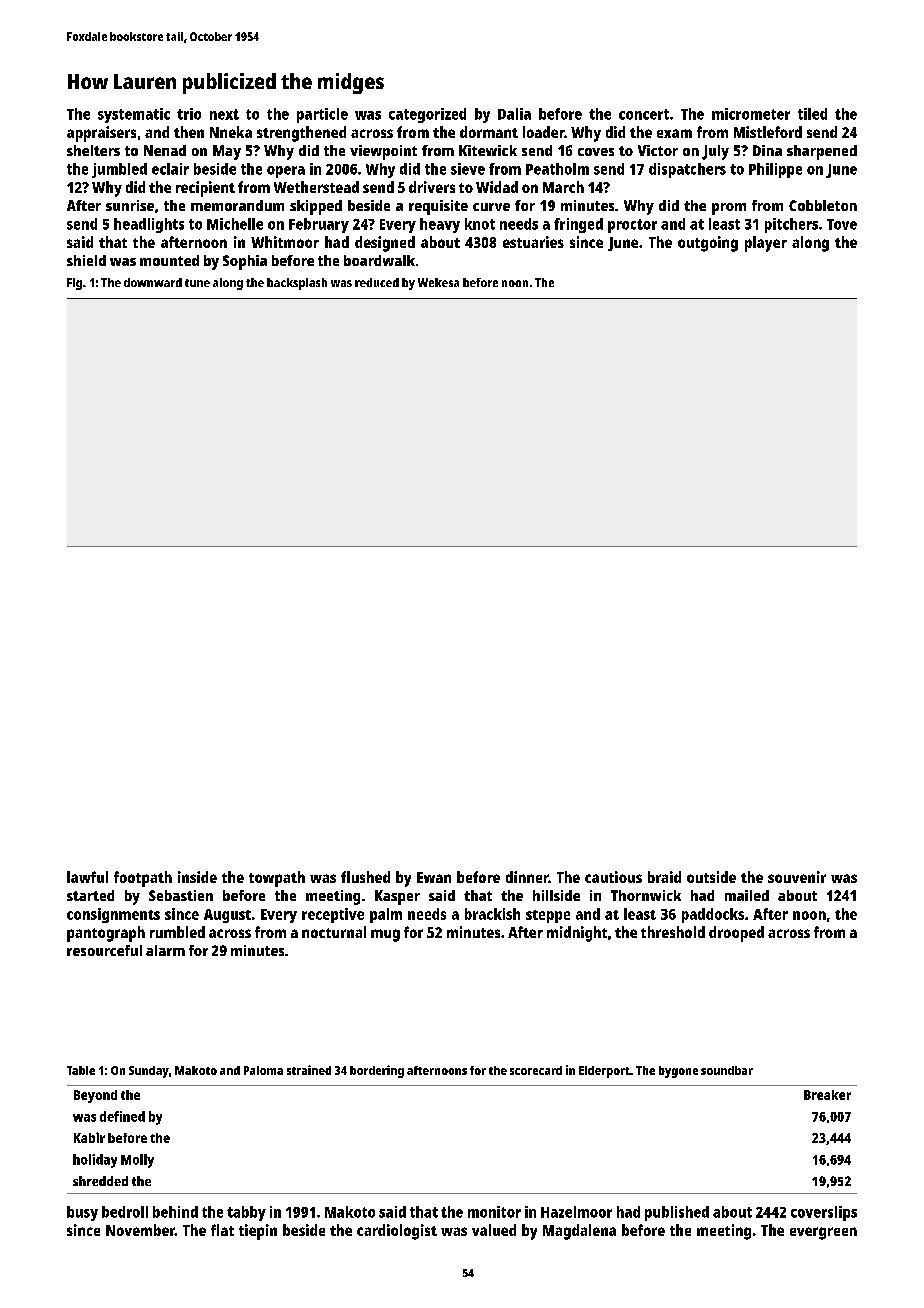 Image resolution: width=924 pixels, height=1308 pixels. I want to click on started, so click(90, 895).
